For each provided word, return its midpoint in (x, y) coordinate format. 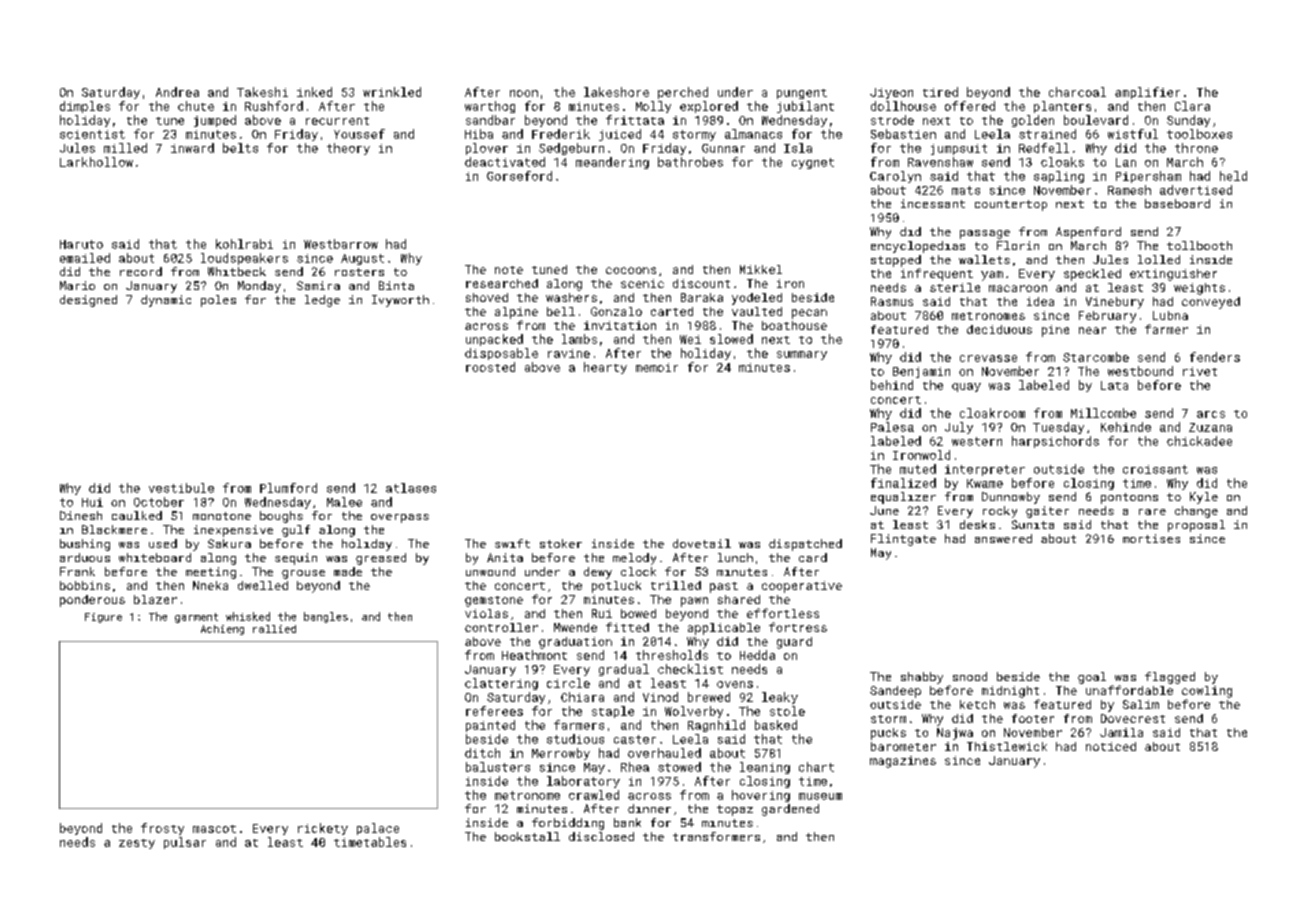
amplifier (1147, 93)
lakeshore (616, 92)
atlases (411, 488)
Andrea (177, 92)
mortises (1151, 538)
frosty (162, 829)
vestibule (181, 488)
